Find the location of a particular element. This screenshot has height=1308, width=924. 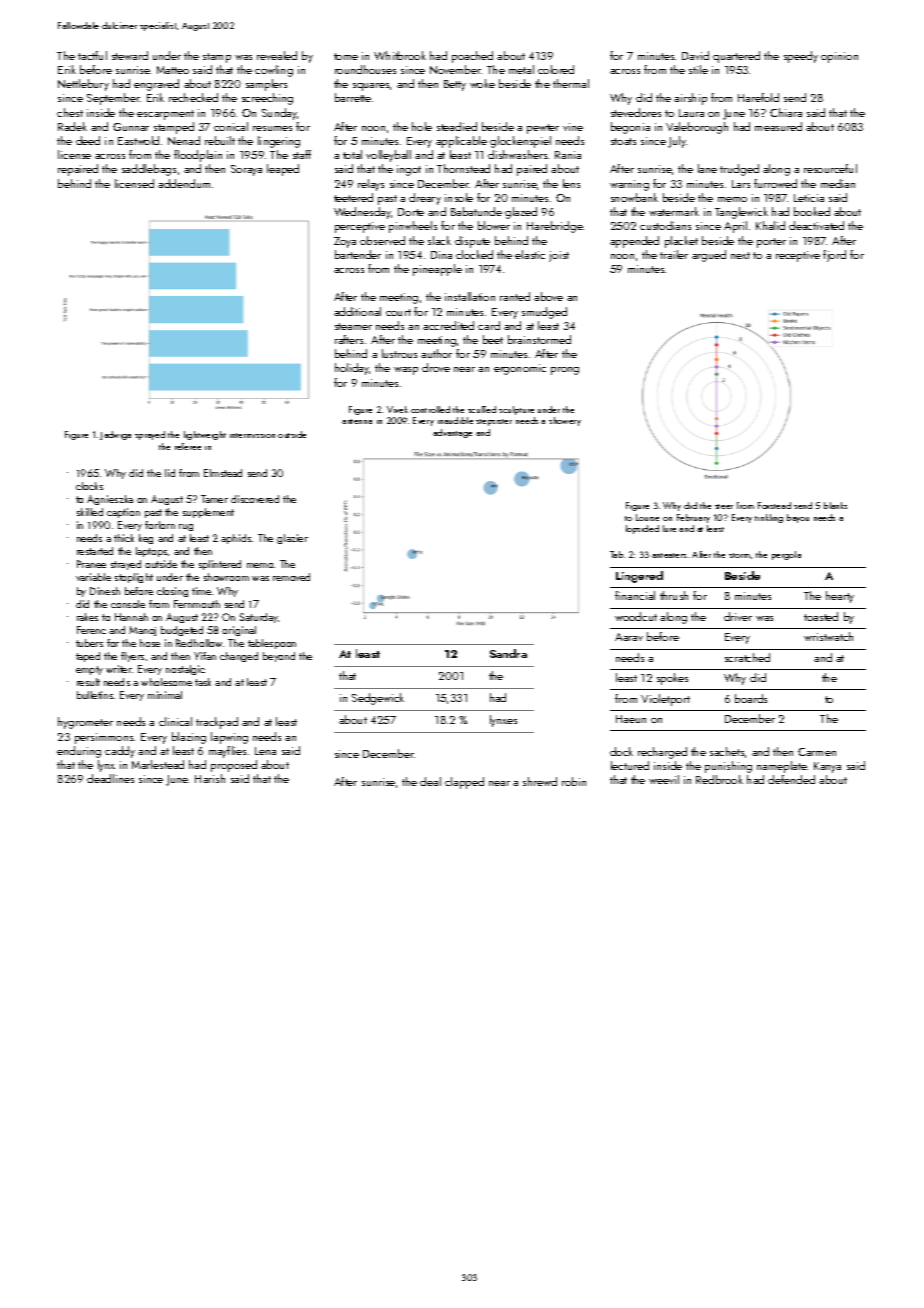

shrewd is located at coordinates (540, 781).
